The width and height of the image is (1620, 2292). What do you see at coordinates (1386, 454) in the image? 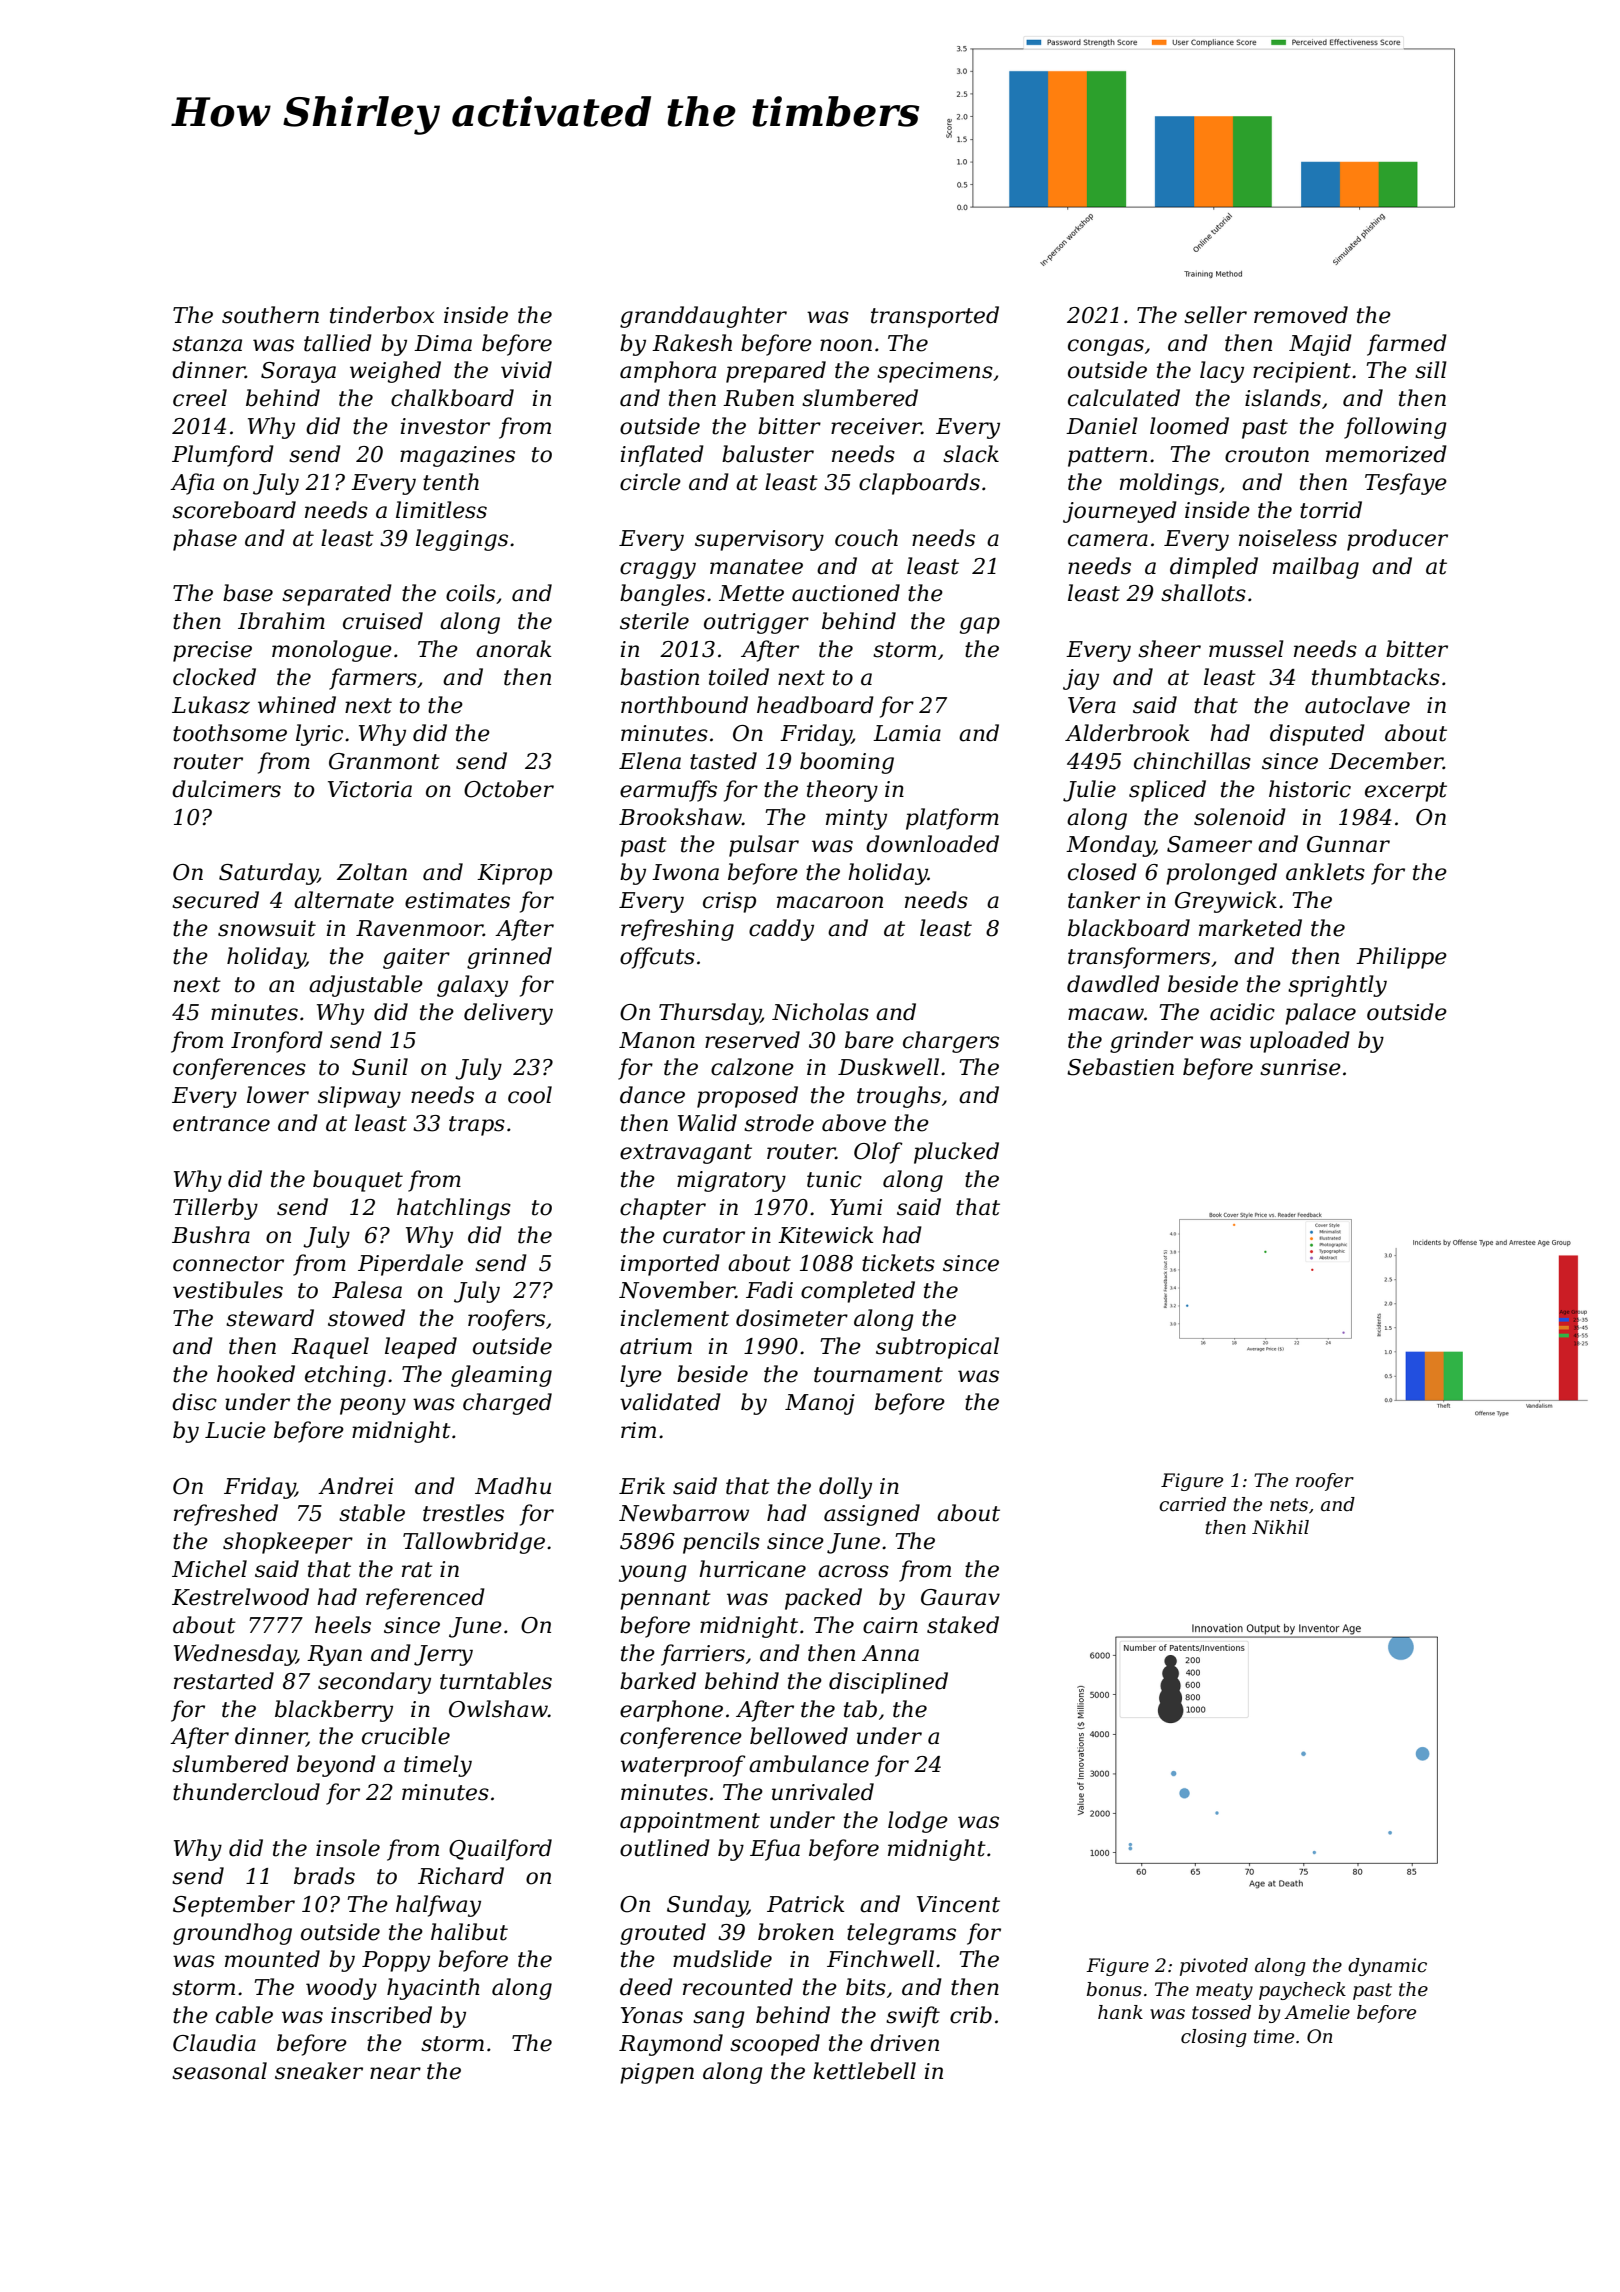
I see `memorized` at bounding box center [1386, 454].
